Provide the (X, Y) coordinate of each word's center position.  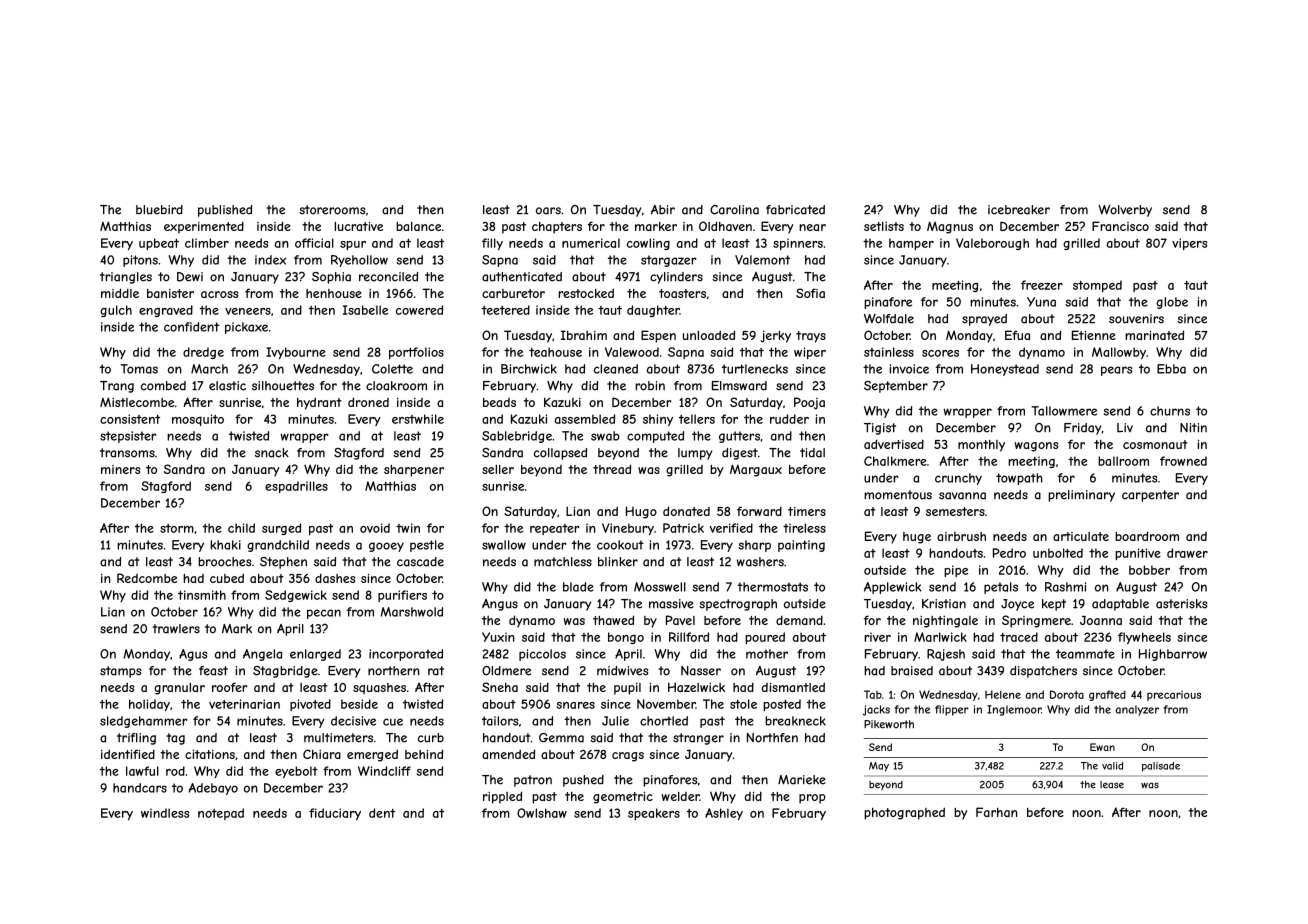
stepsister (128, 437)
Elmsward (739, 386)
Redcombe (147, 578)
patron (533, 781)
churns (1170, 411)
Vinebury (628, 529)
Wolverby (1125, 210)
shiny (658, 420)
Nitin (1193, 428)
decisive (353, 721)
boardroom (1147, 536)
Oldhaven (725, 226)
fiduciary (335, 814)
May (879, 767)
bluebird (159, 210)
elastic (227, 386)
